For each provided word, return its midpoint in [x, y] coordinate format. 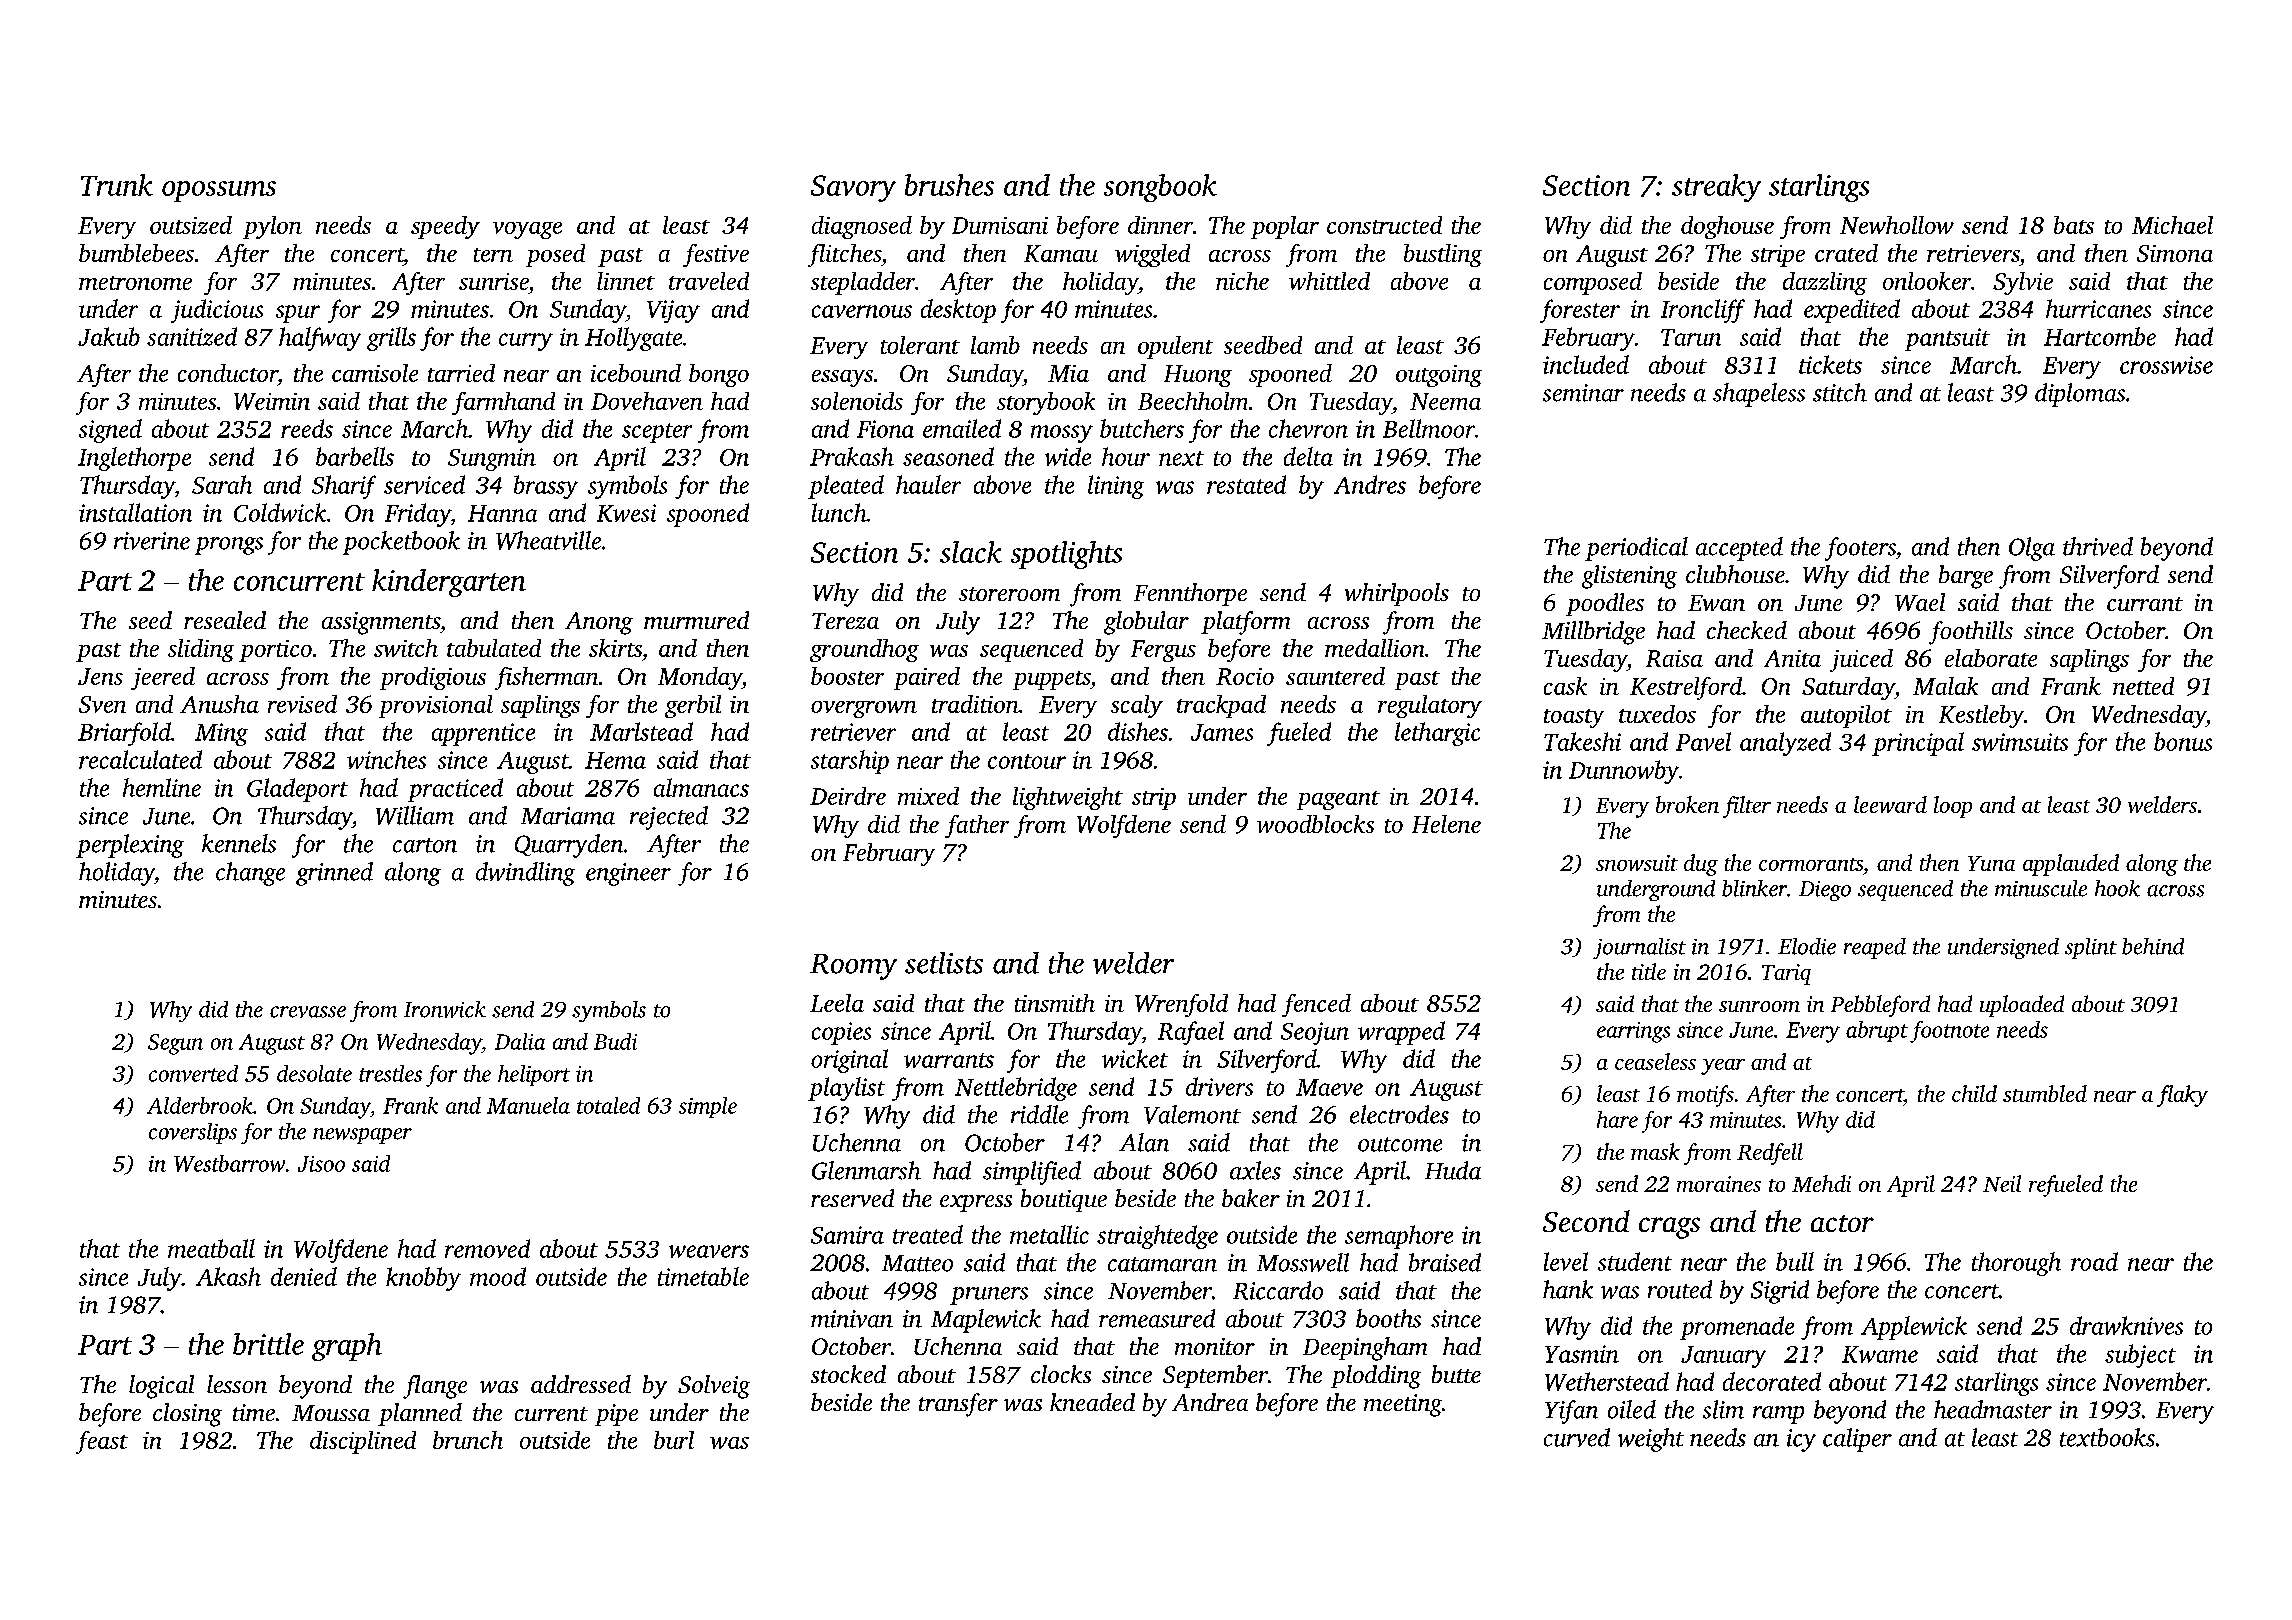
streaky [1716, 188]
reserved [852, 1198]
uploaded [2022, 1006]
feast [102, 1442]
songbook [1160, 188]
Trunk [117, 185]
